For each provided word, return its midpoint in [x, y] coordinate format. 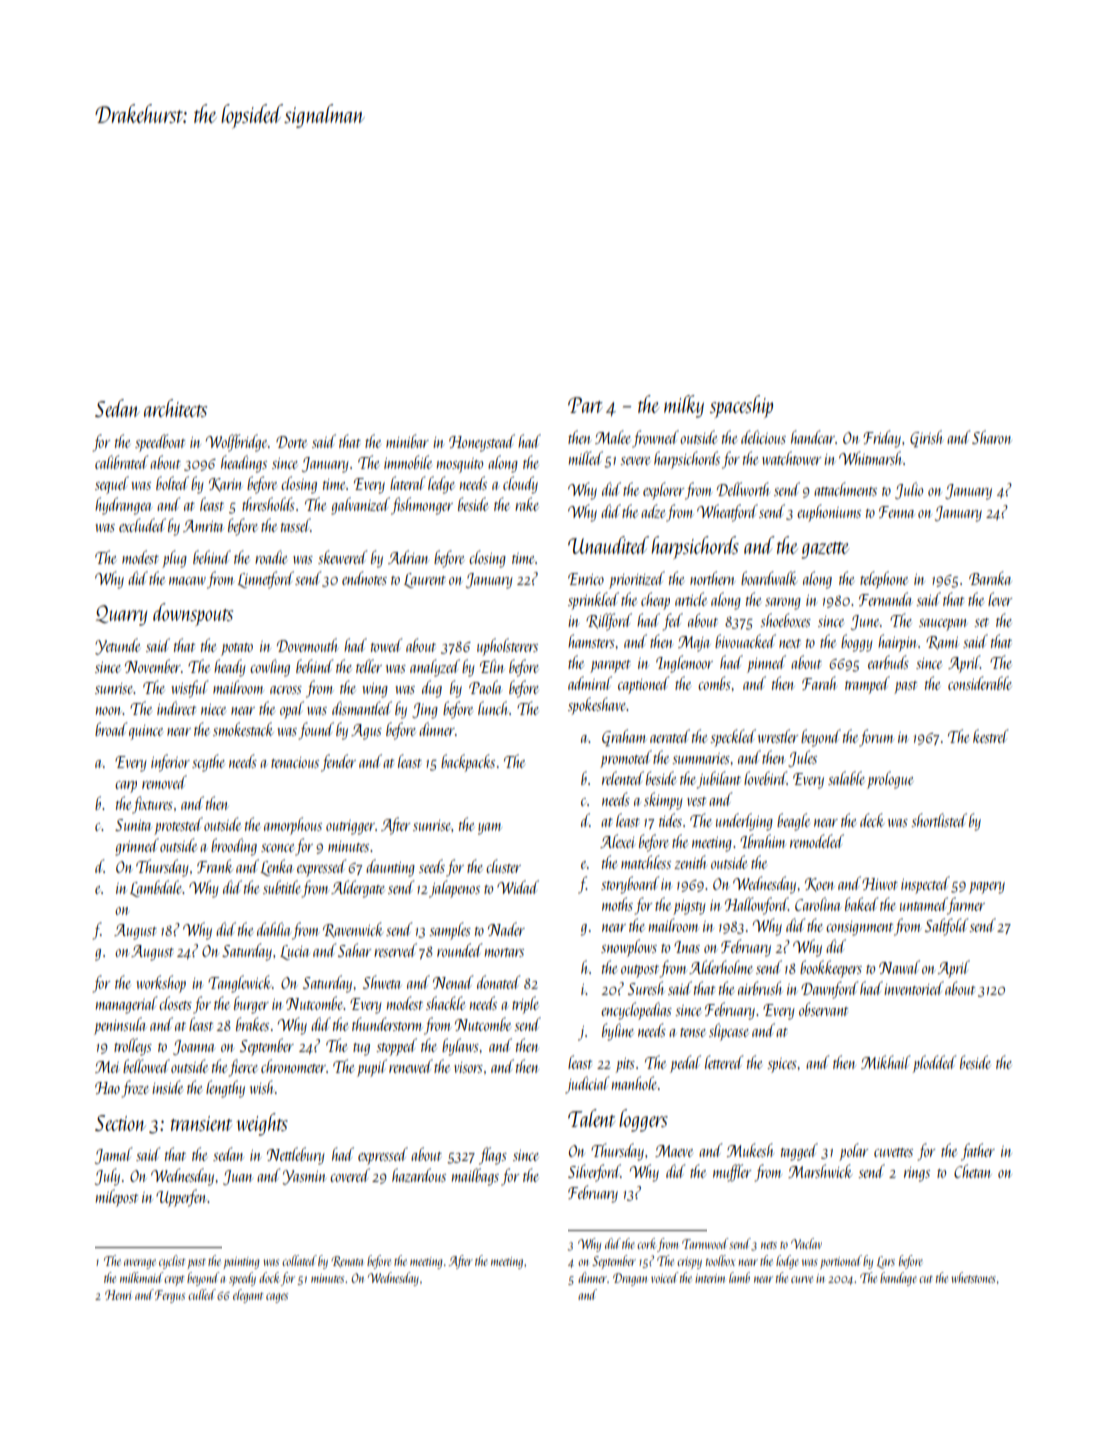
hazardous [419, 1175]
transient [201, 1123]
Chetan [972, 1171]
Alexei [617, 841]
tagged [799, 1152]
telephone [884, 580]
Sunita [133, 825]
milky [684, 406]
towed [386, 645]
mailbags [475, 1177]
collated [299, 1260]
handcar [813, 437]
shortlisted [939, 820]
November [153, 666]
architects [175, 408]
